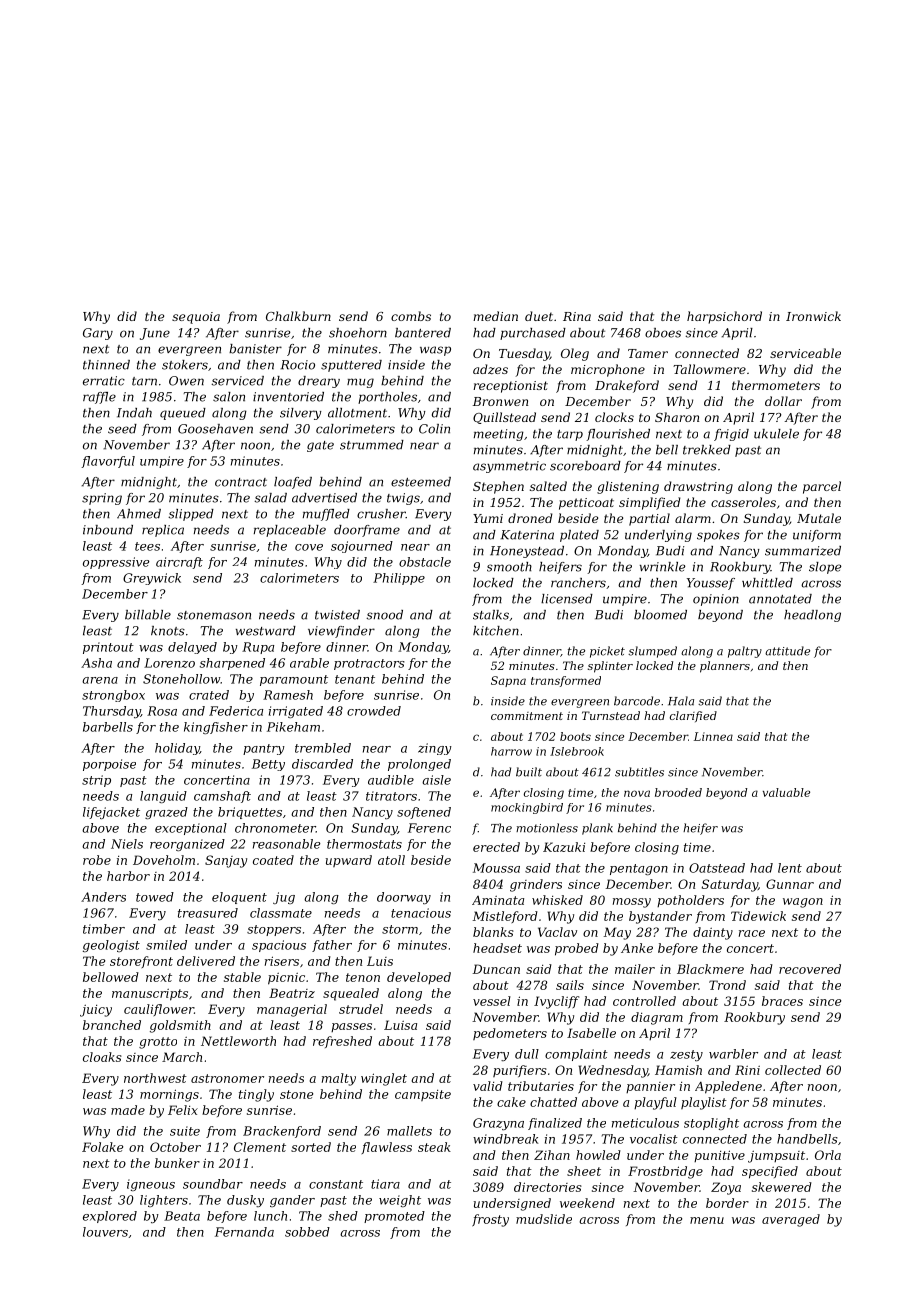 This document has height=1308, width=924. I want to click on frosty, so click(490, 1220).
